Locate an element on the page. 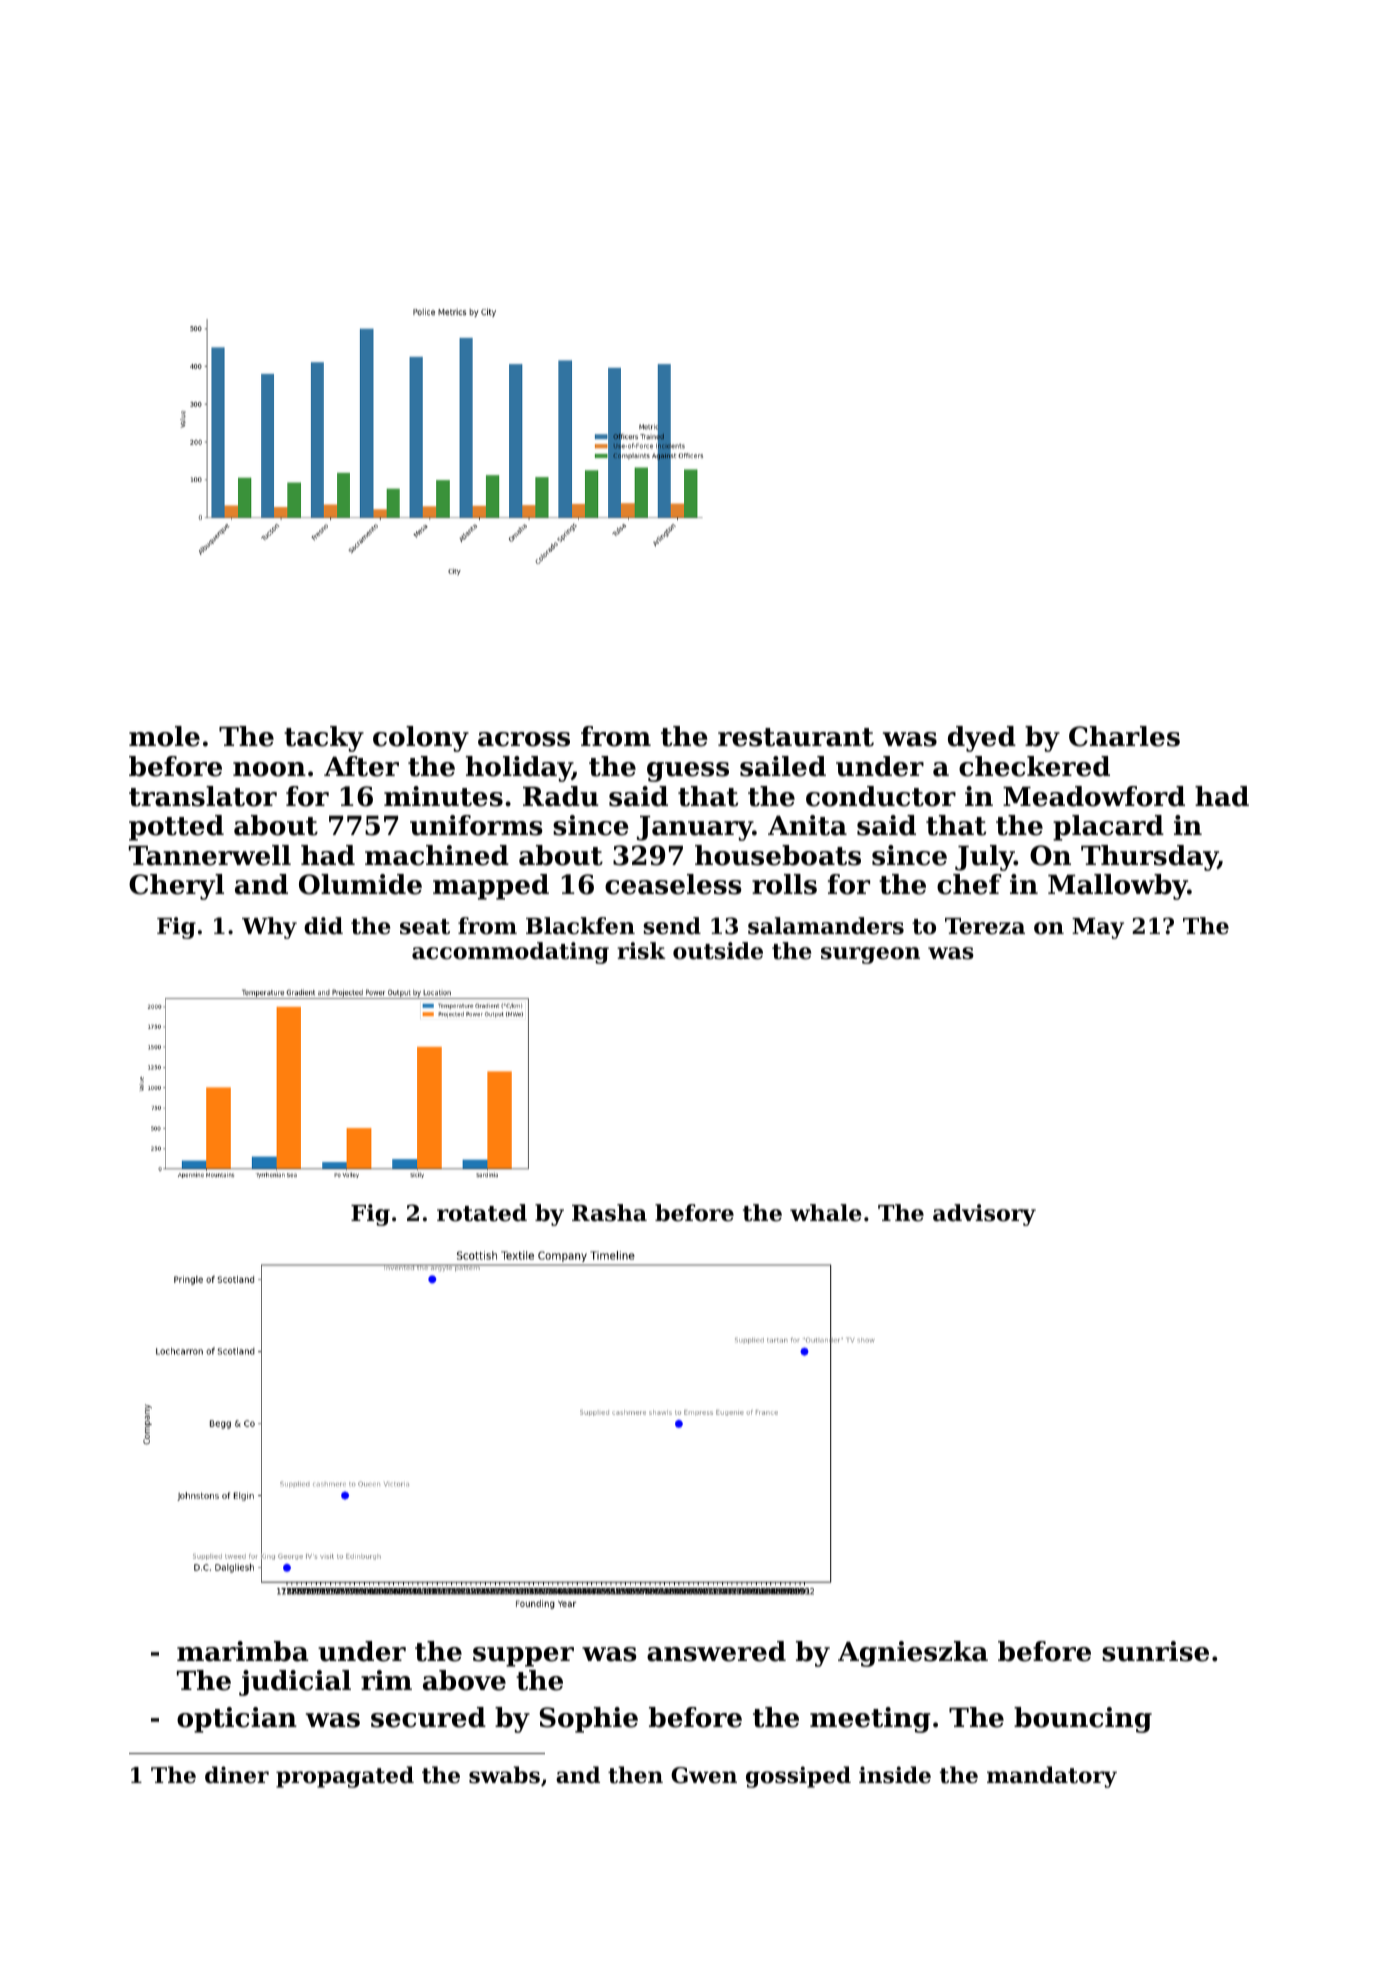 The height and width of the image is (1969, 1386). sunrise is located at coordinates (1155, 1651).
